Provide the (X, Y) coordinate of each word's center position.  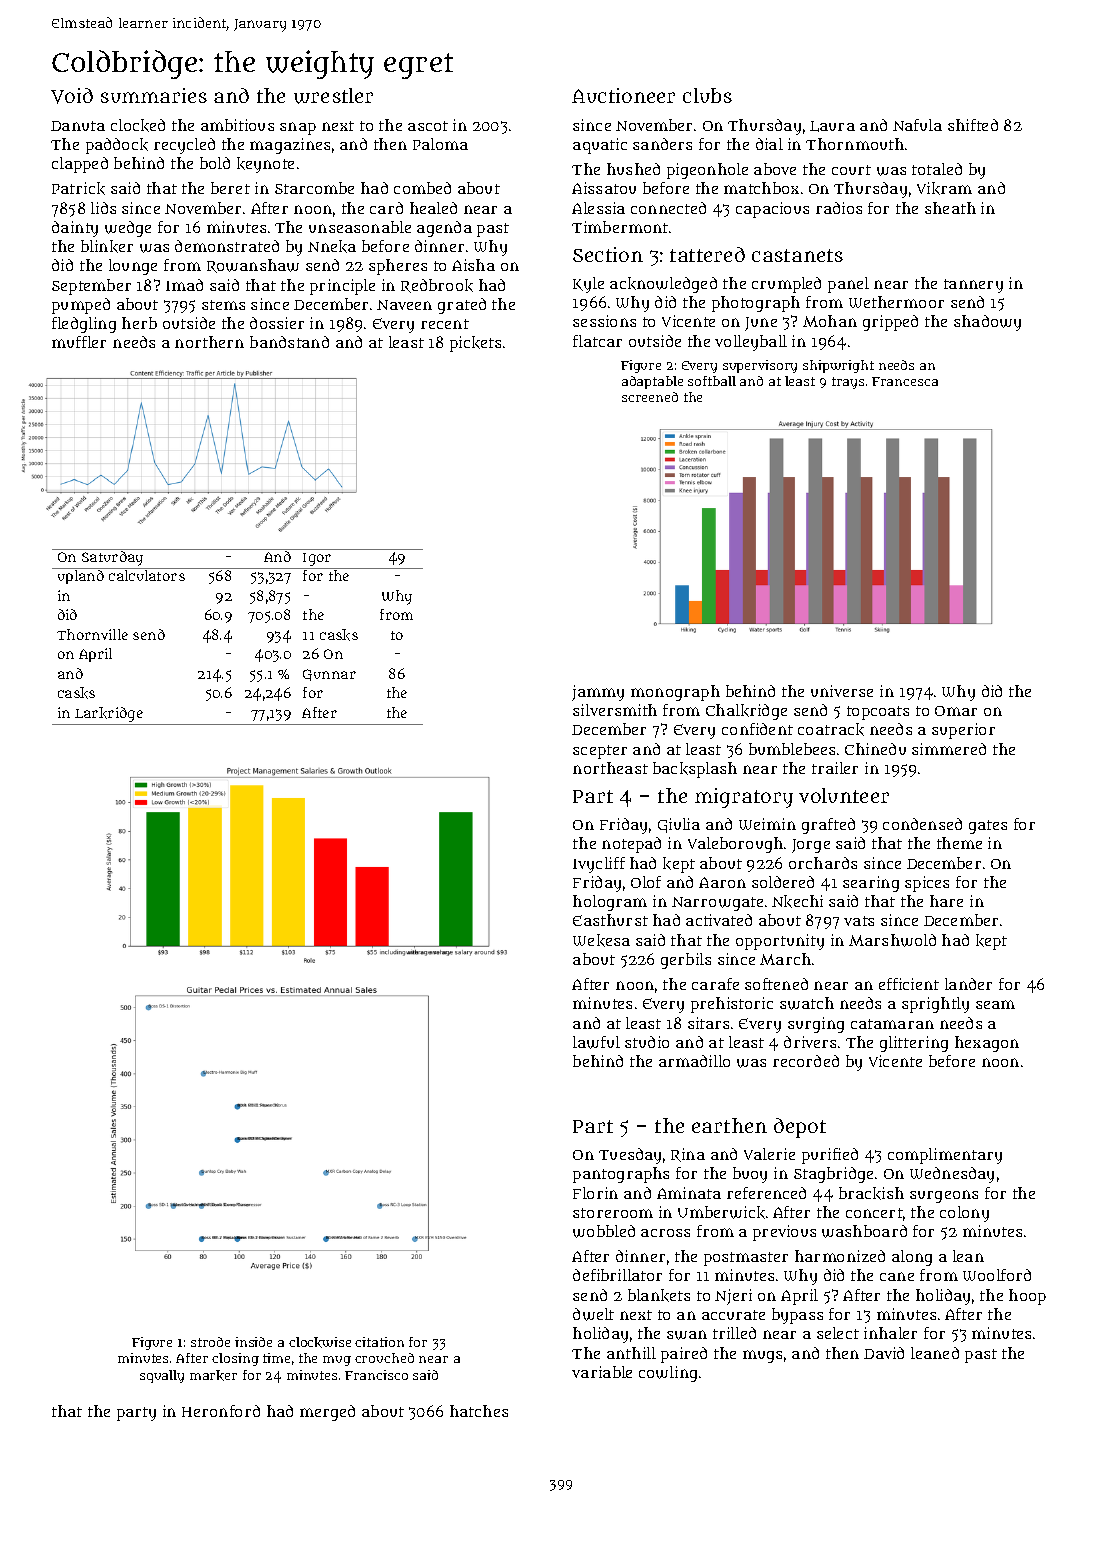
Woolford (997, 1275)
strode (210, 1342)
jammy (598, 693)
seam (995, 1004)
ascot (428, 126)
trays (848, 383)
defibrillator (617, 1275)
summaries (154, 95)
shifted (973, 125)
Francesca (905, 381)
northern (209, 342)
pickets (475, 344)
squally (162, 1376)
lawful (596, 1042)
